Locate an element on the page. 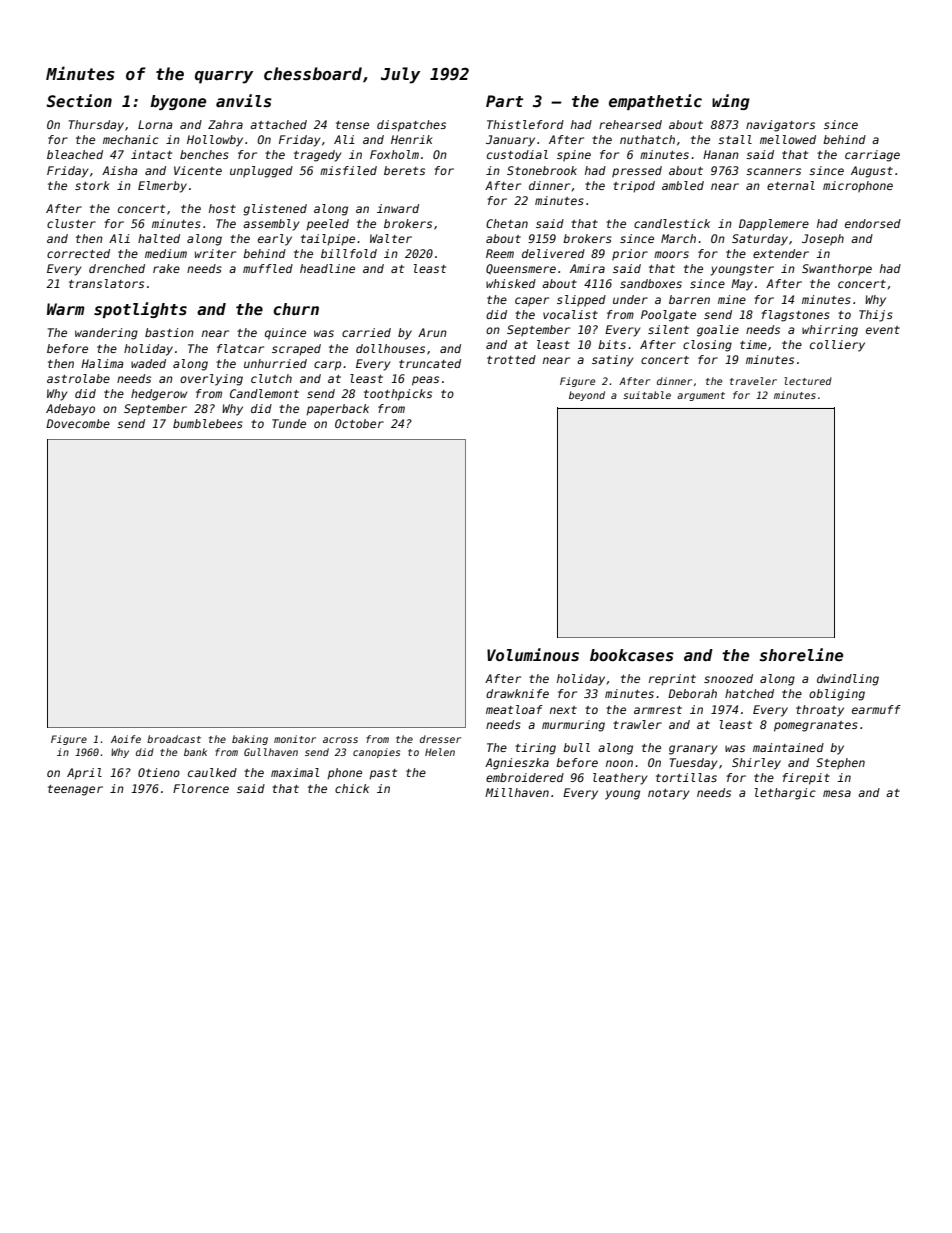  trotted is located at coordinates (511, 359).
